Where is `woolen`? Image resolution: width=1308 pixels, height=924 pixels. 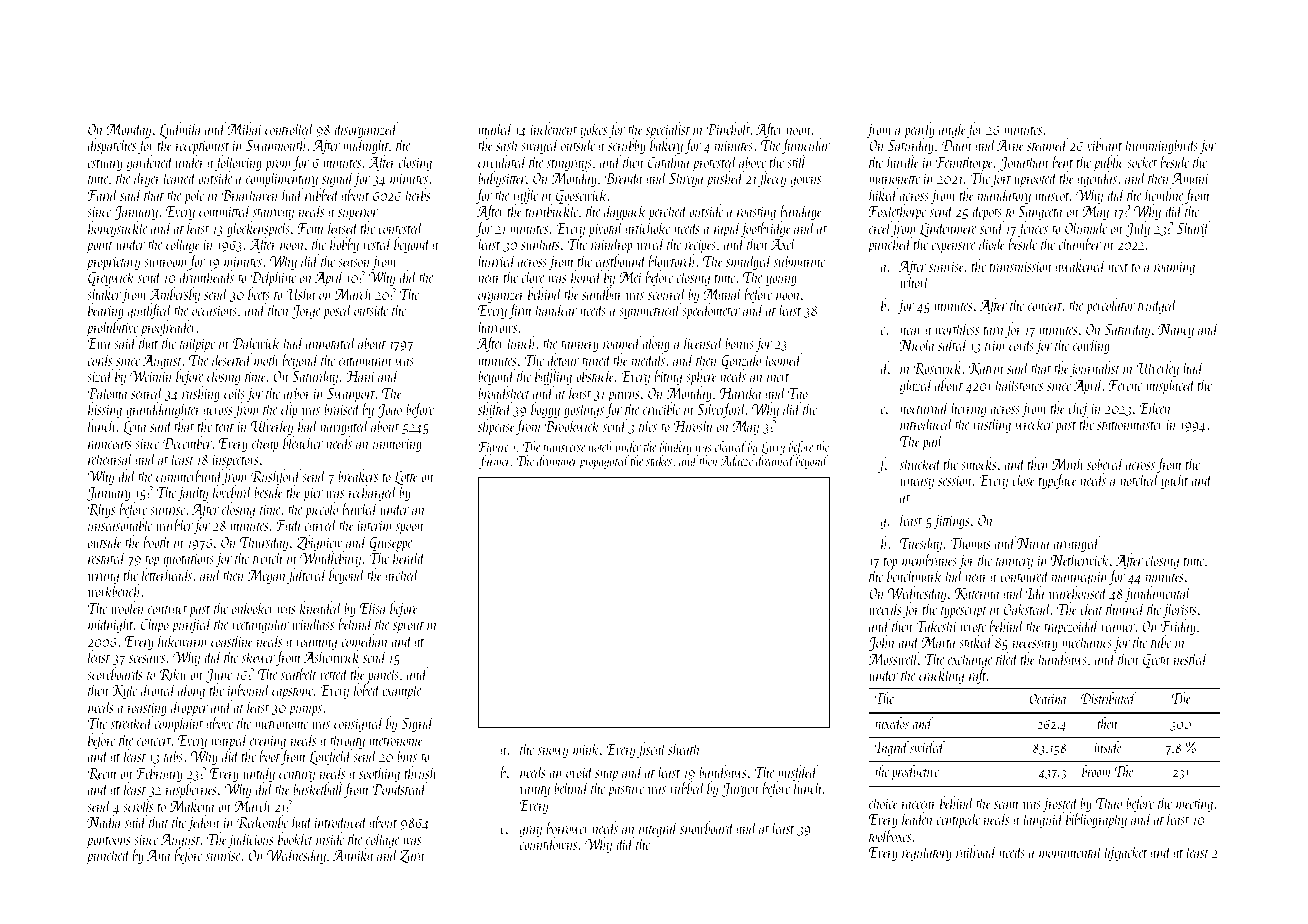 woolen is located at coordinates (127, 607).
